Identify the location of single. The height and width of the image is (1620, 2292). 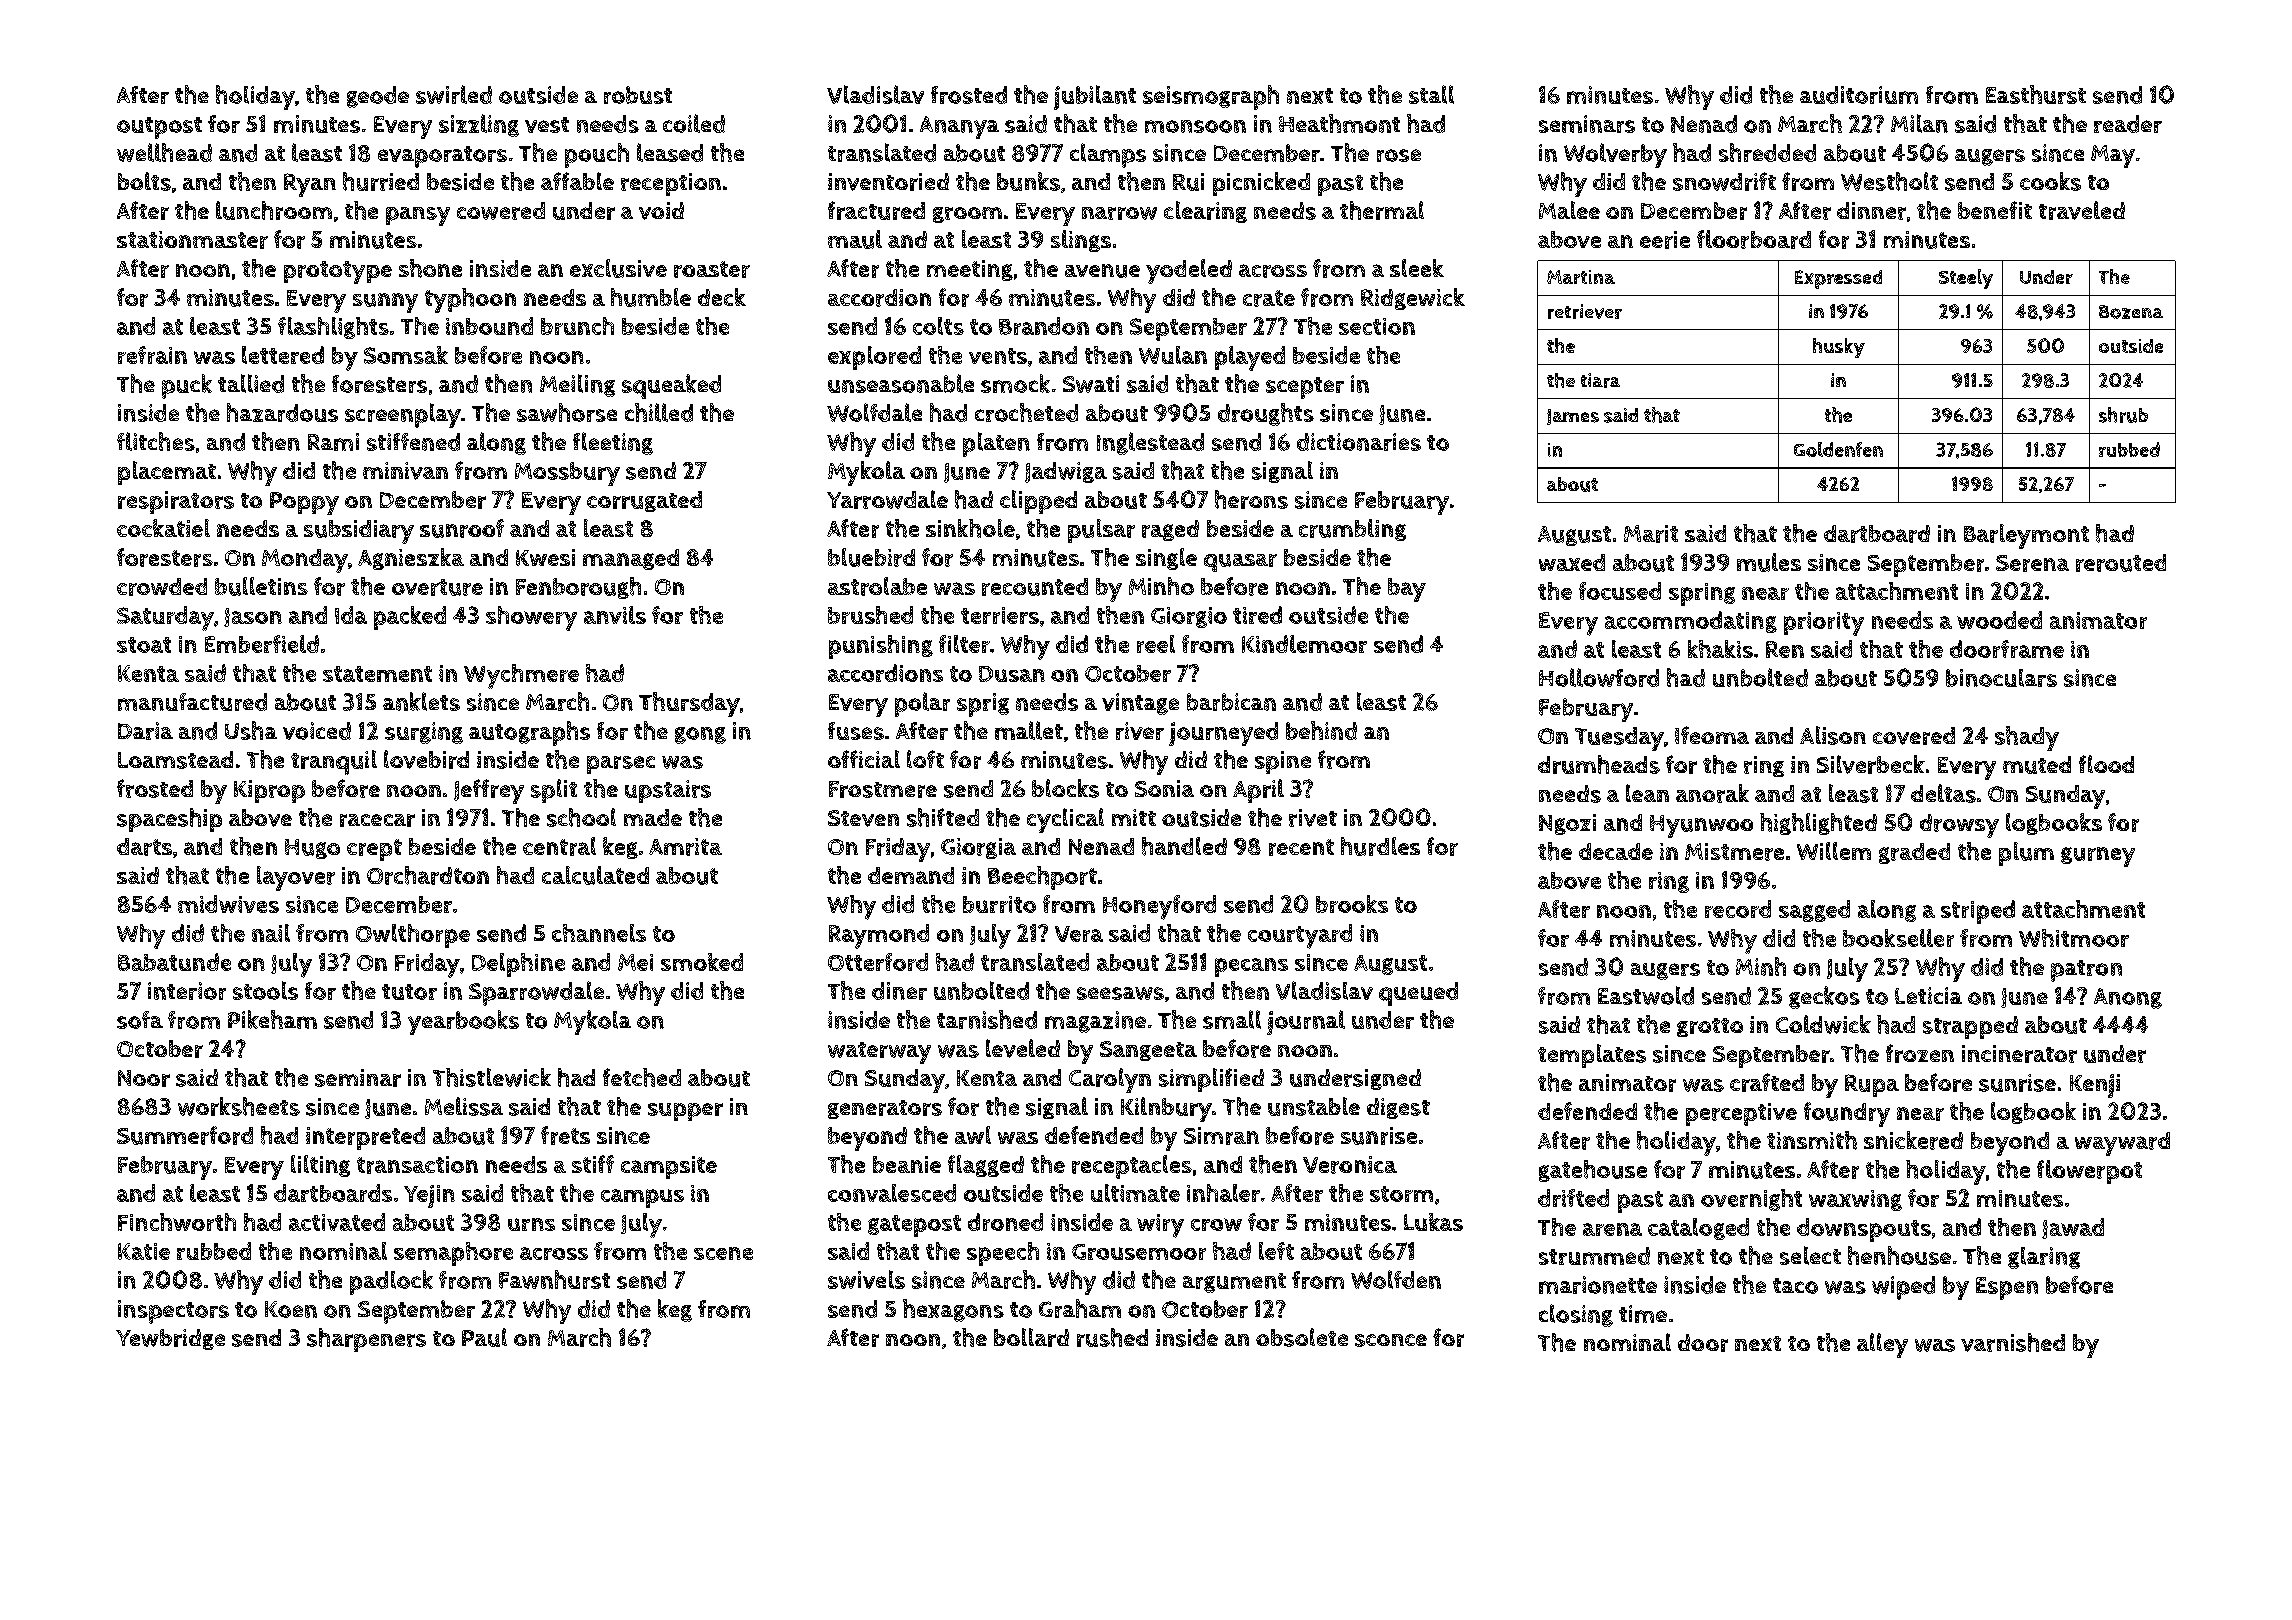
(1166, 559).
